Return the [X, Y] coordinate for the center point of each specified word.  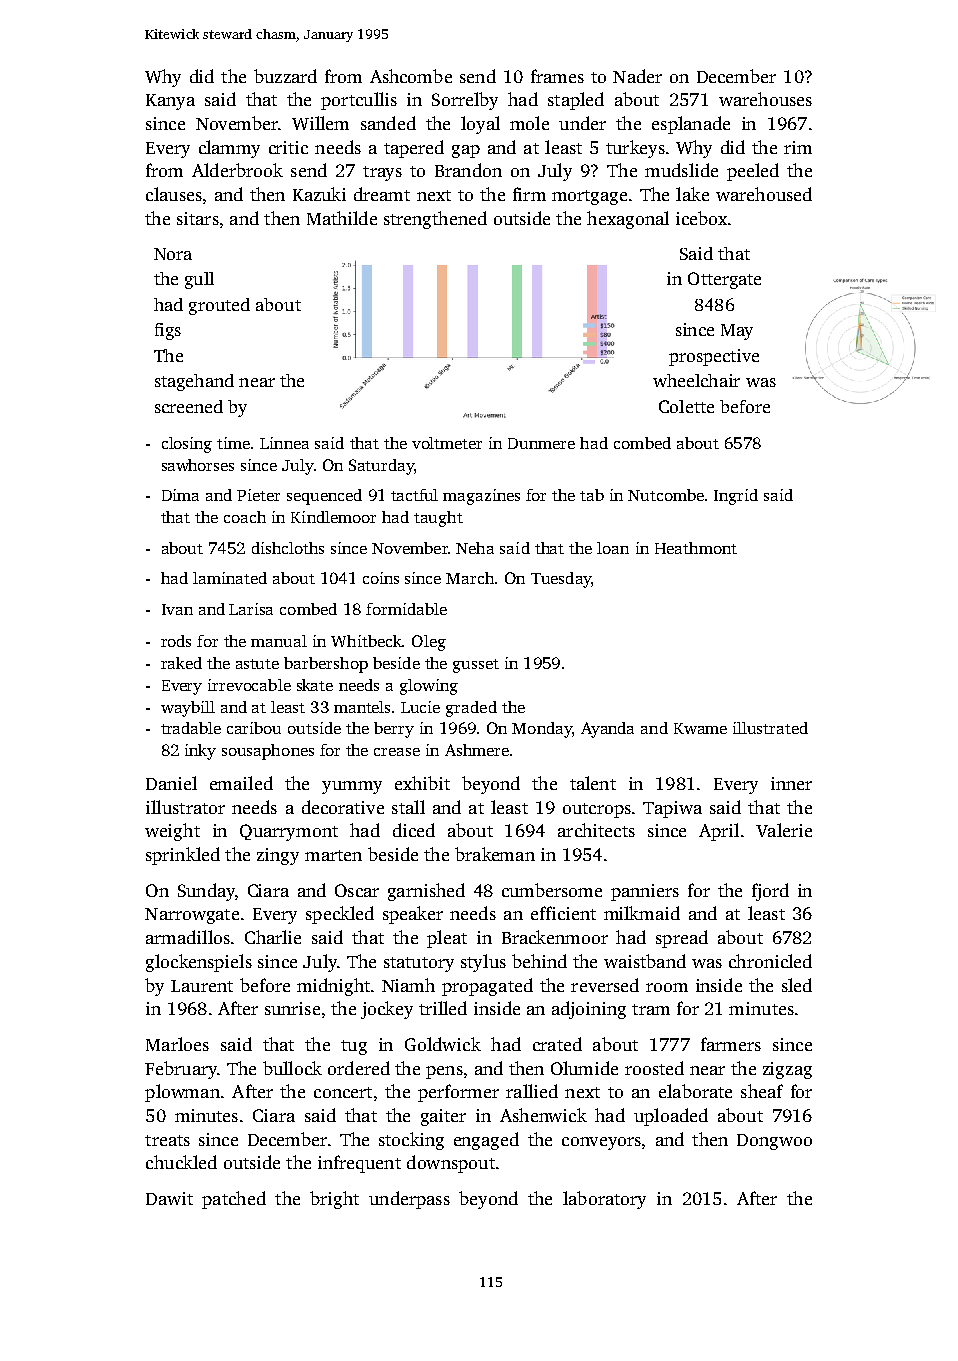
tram [651, 1009]
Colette [686, 406]
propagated [487, 987]
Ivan [177, 609]
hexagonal [628, 220]
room [667, 987]
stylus [483, 963]
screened [189, 406]
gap [466, 151]
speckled [340, 915]
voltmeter [447, 443]
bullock [292, 1068]
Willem [320, 123]
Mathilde [342, 218]
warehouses [765, 99]
